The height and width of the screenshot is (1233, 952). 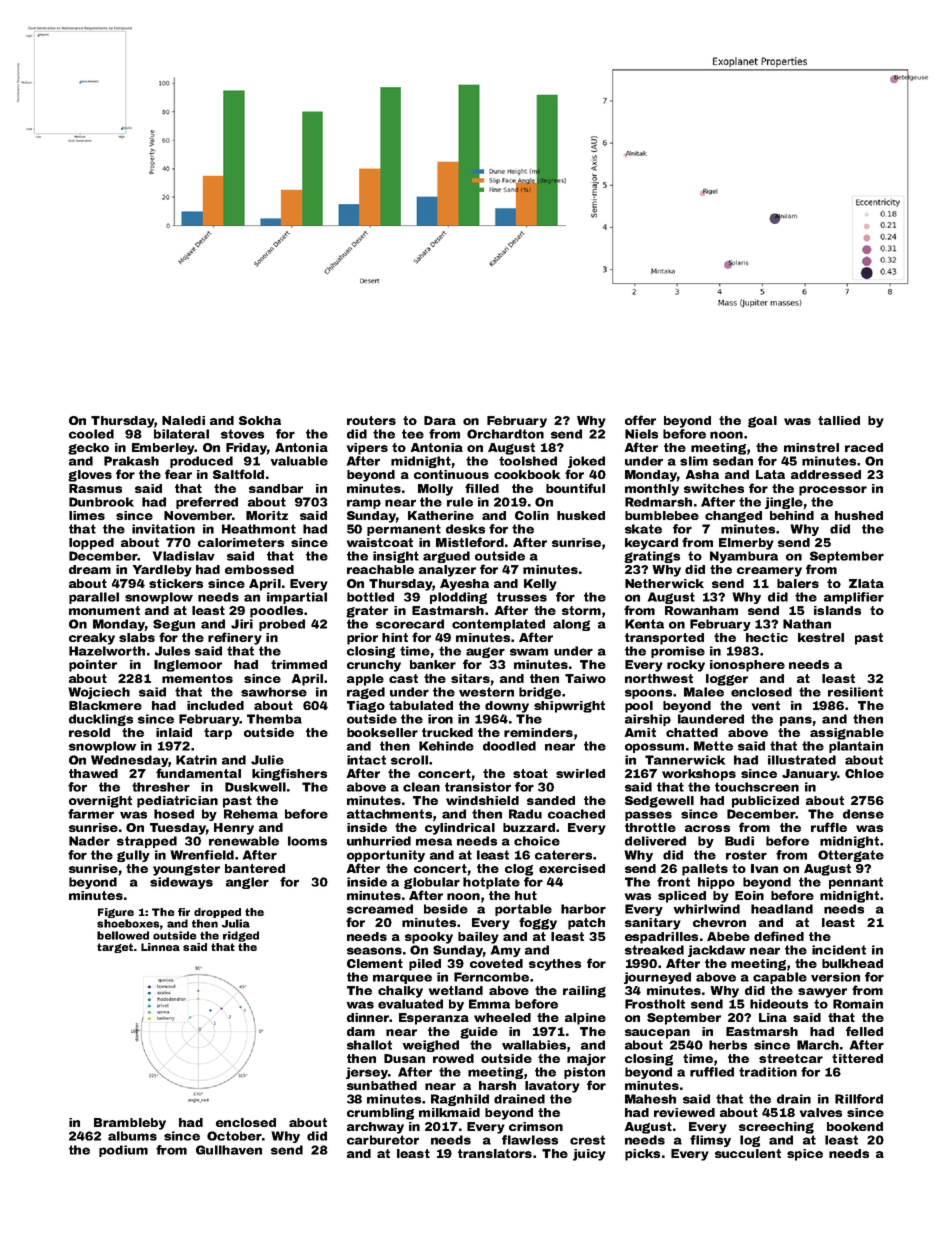 What do you see at coordinates (859, 515) in the screenshot?
I see `hushed` at bounding box center [859, 515].
